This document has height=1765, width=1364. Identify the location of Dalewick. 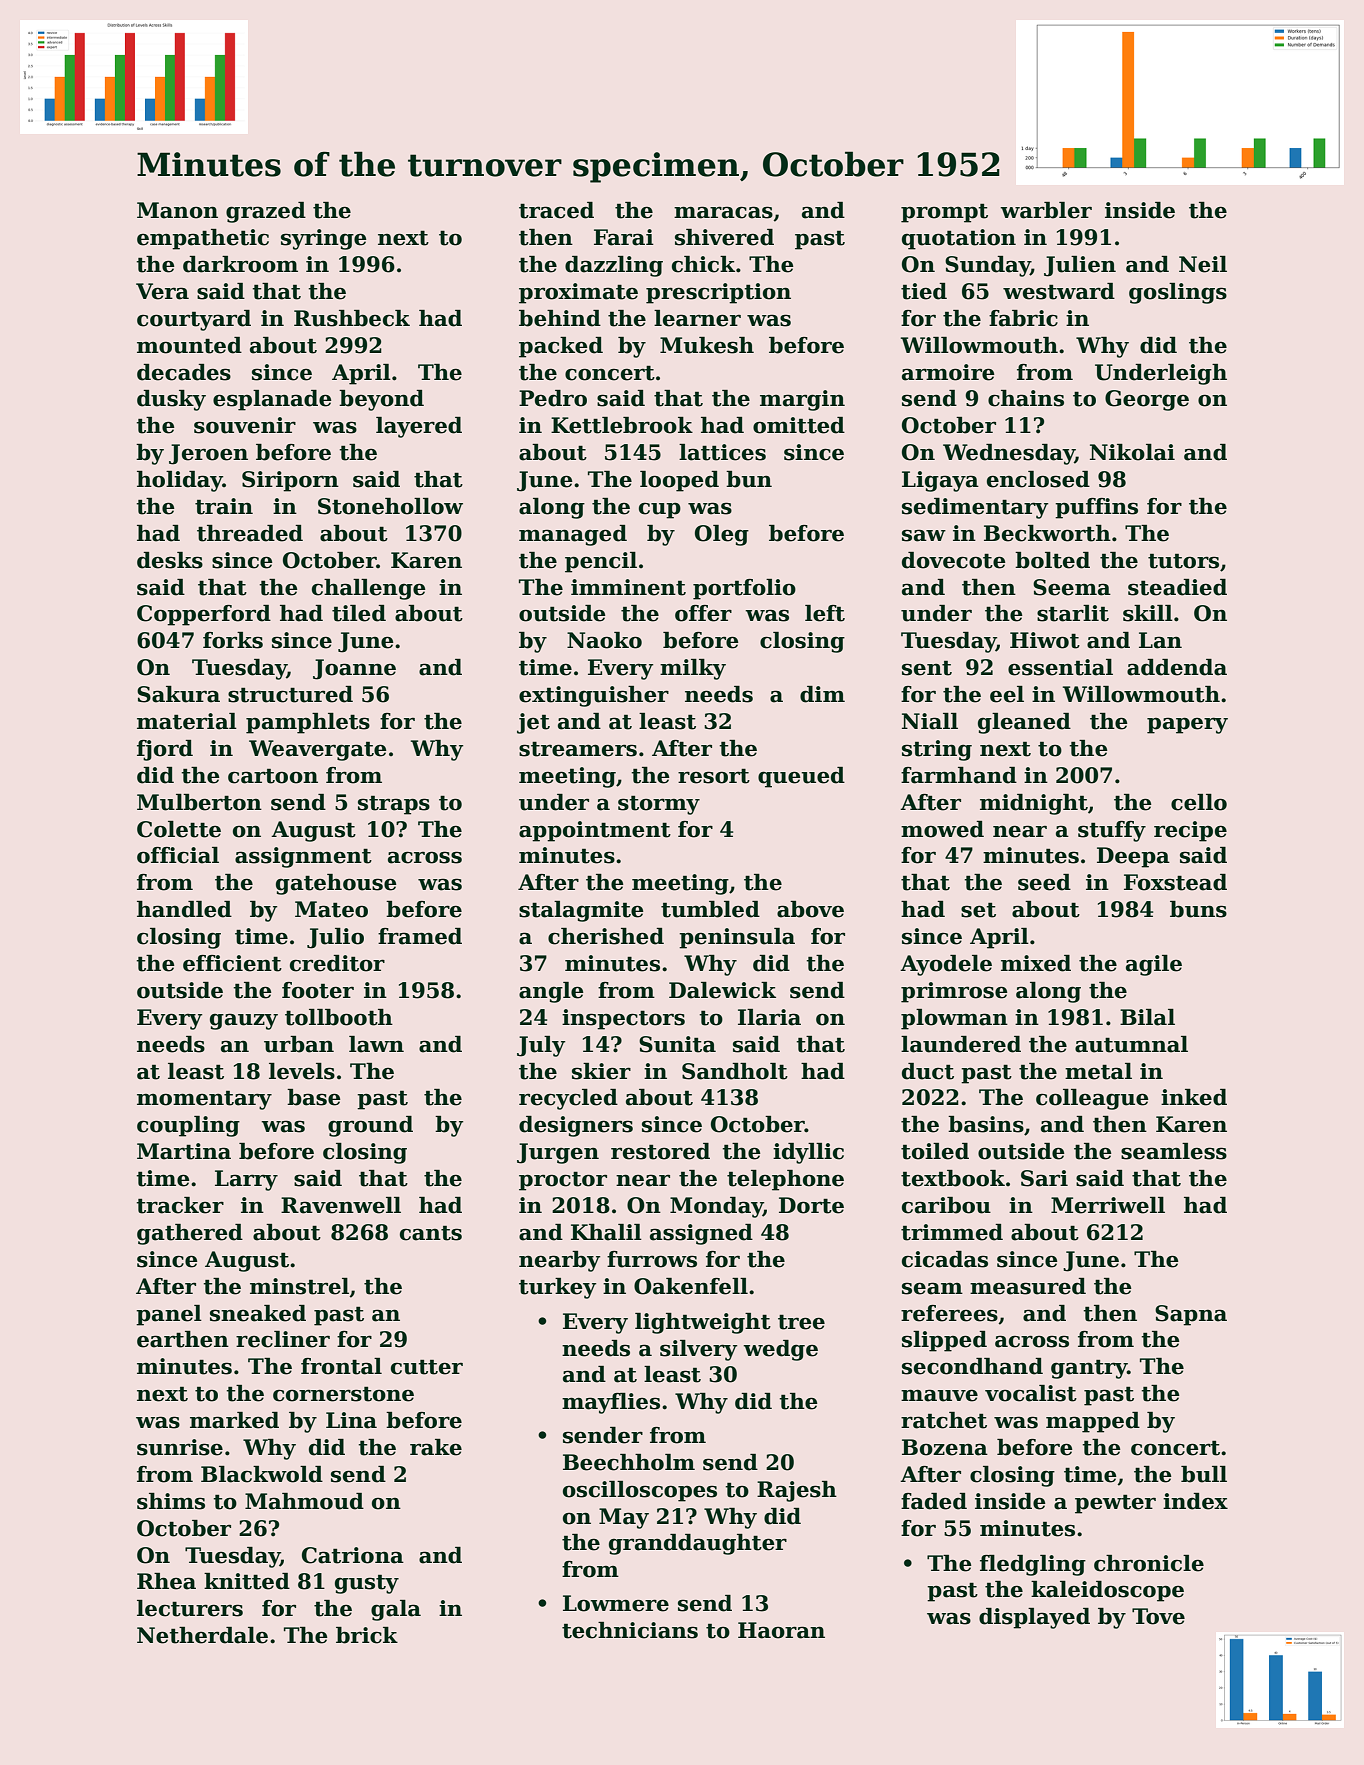
(722, 990).
